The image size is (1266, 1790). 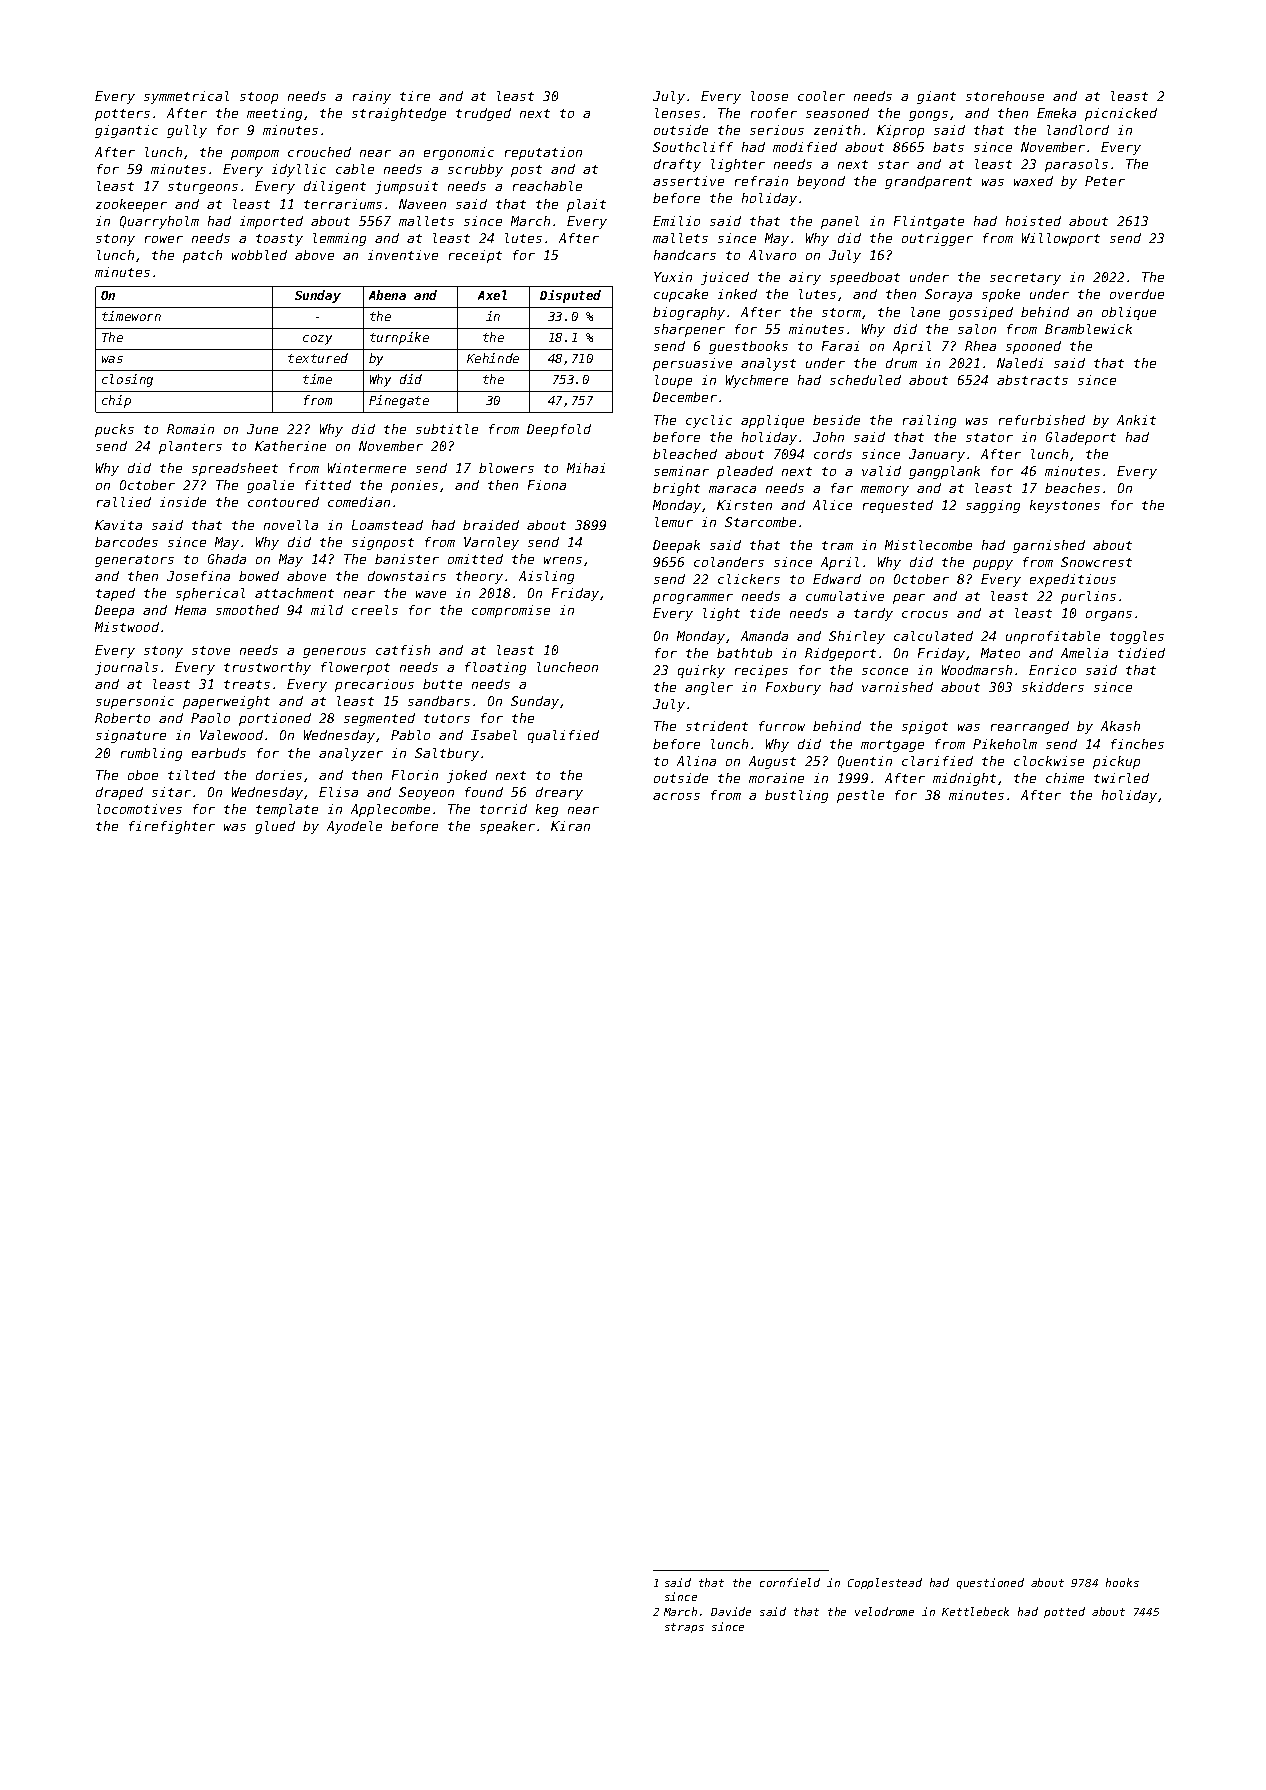 What do you see at coordinates (860, 796) in the image?
I see `pestle` at bounding box center [860, 796].
